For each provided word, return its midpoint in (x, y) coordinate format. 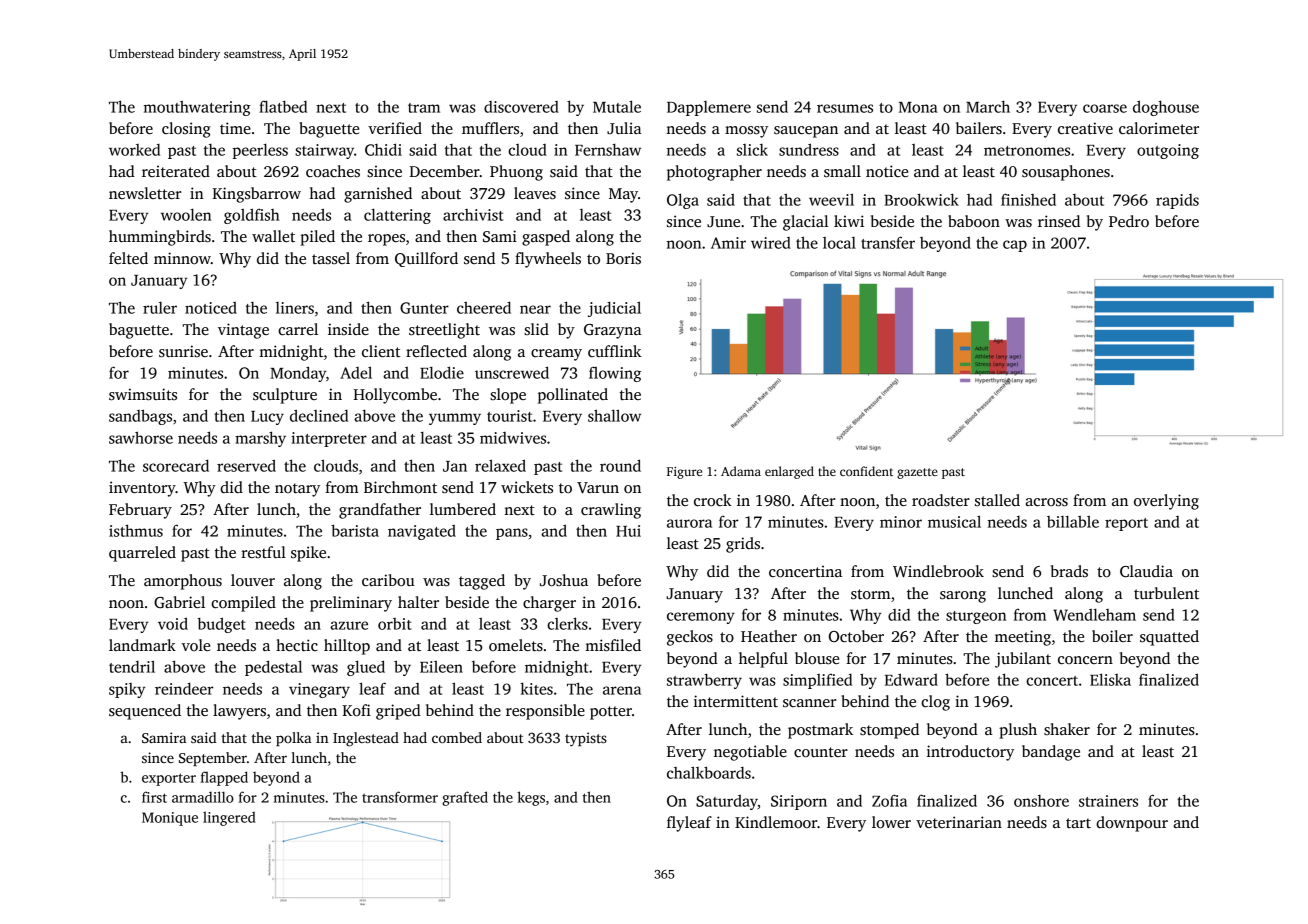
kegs (531, 798)
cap (1015, 246)
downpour (1132, 824)
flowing (615, 374)
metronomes (1027, 151)
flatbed (283, 106)
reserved (246, 465)
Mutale (617, 106)
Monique (170, 819)
